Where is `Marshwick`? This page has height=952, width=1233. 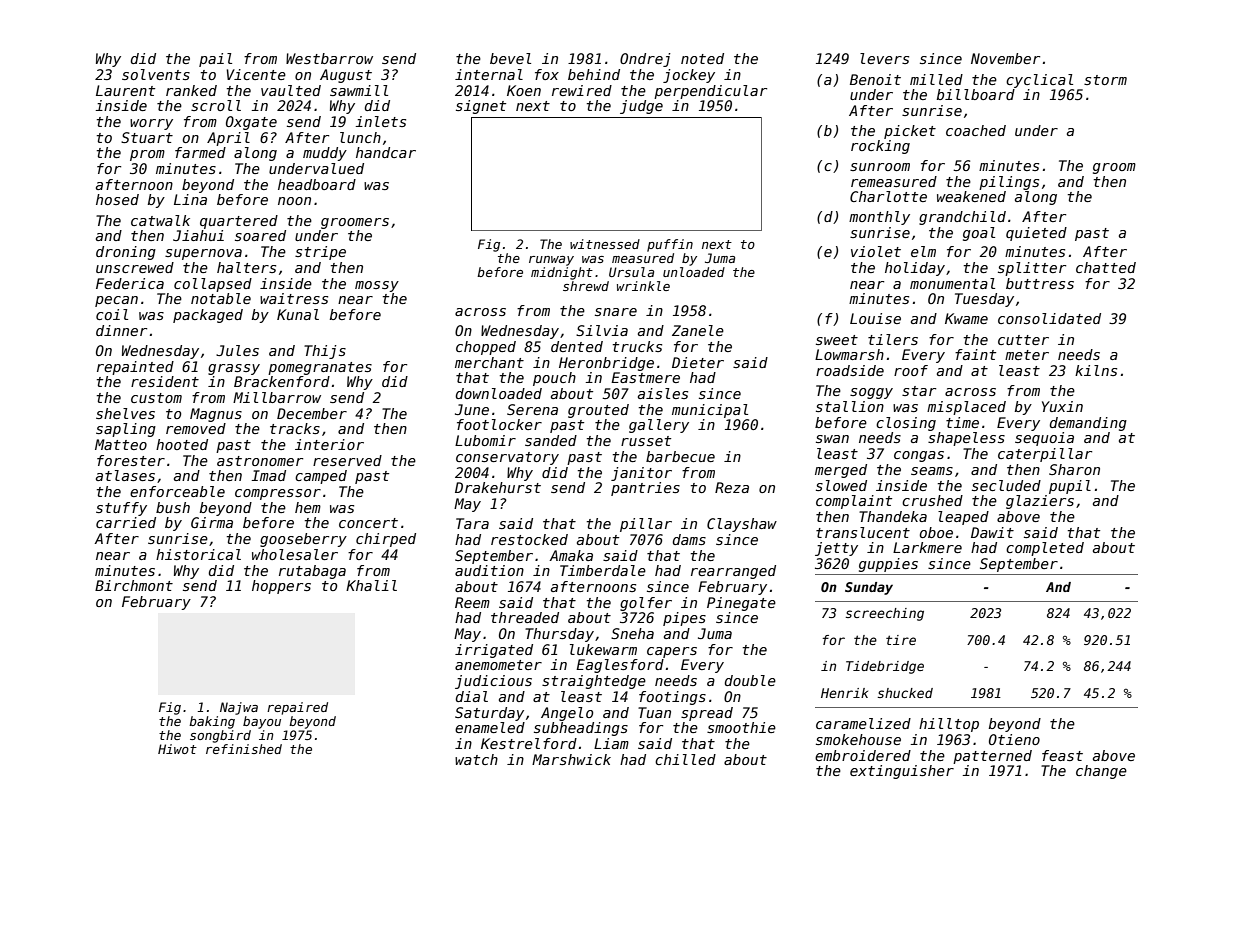 Marshwick is located at coordinates (571, 759).
